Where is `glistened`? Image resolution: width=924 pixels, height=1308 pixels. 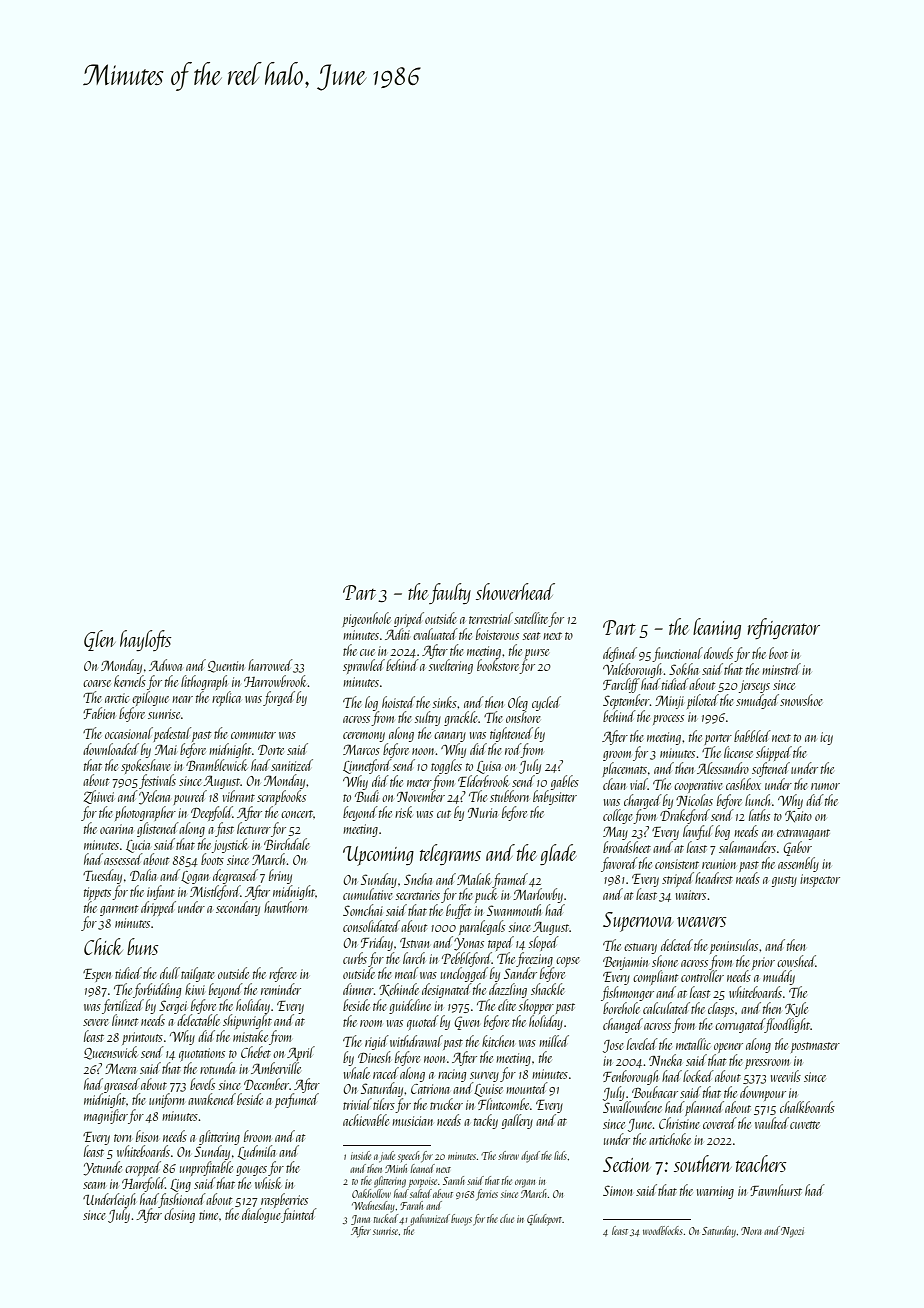 glistened is located at coordinates (158, 829).
